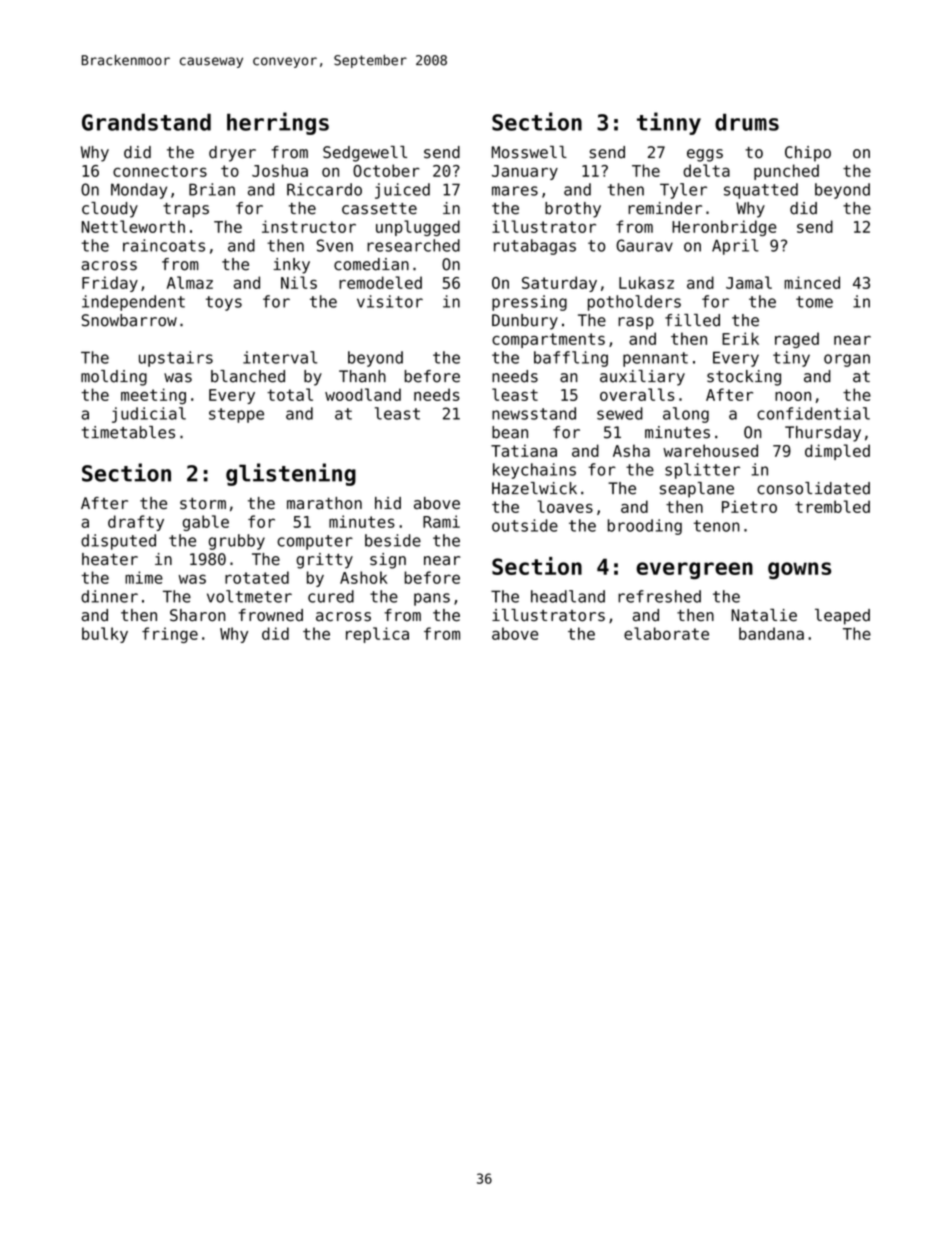 The image size is (952, 1233). What do you see at coordinates (153, 396) in the image?
I see `meeting` at bounding box center [153, 396].
